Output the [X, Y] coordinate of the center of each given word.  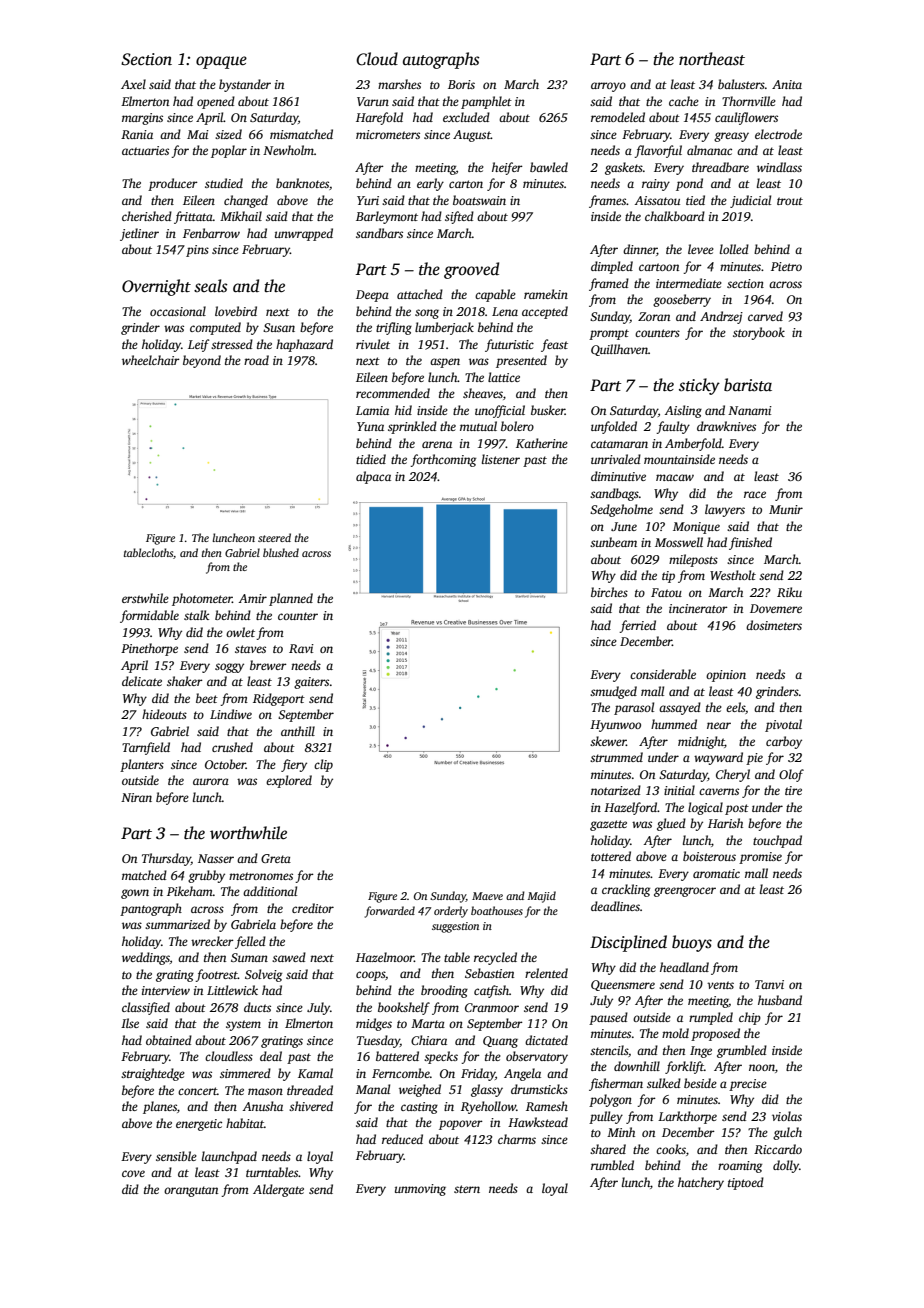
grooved [471, 270]
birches [609, 592]
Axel [133, 84]
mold [675, 1033]
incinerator [698, 608]
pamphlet [486, 102]
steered [274, 537]
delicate [142, 681]
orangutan [191, 1191]
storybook [759, 333]
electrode [778, 134]
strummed [616, 757]
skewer [608, 741]
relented [546, 973]
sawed [289, 957]
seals [211, 286]
